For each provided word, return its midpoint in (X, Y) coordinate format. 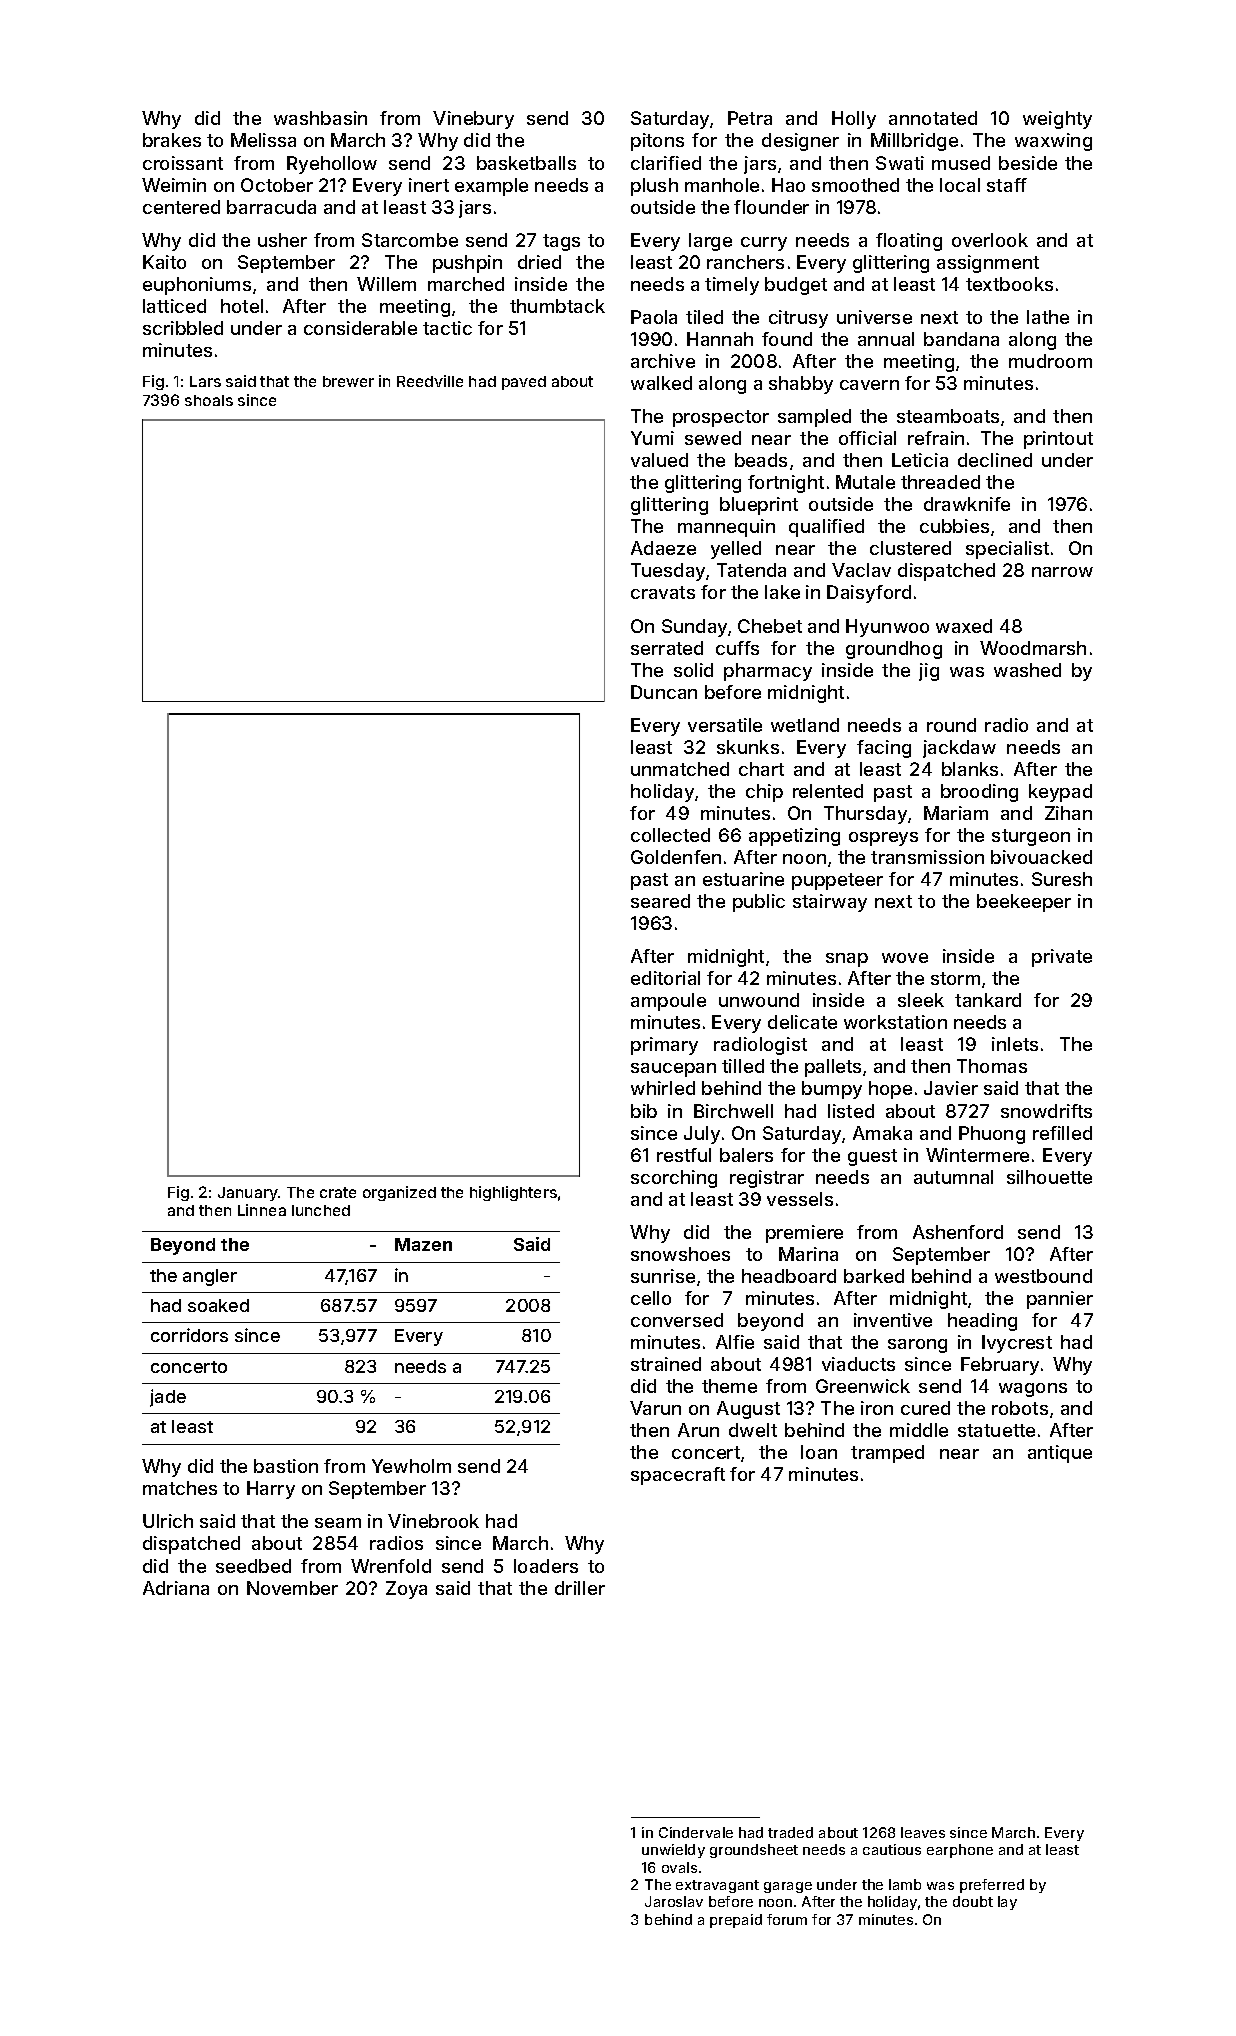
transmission (927, 857)
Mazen (423, 1244)
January (248, 1194)
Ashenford (958, 1232)
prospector (721, 418)
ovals (679, 1867)
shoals (209, 400)
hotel (242, 306)
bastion (286, 1466)
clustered (910, 548)
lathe (1048, 317)
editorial (665, 978)
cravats (663, 592)
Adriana (176, 1588)
